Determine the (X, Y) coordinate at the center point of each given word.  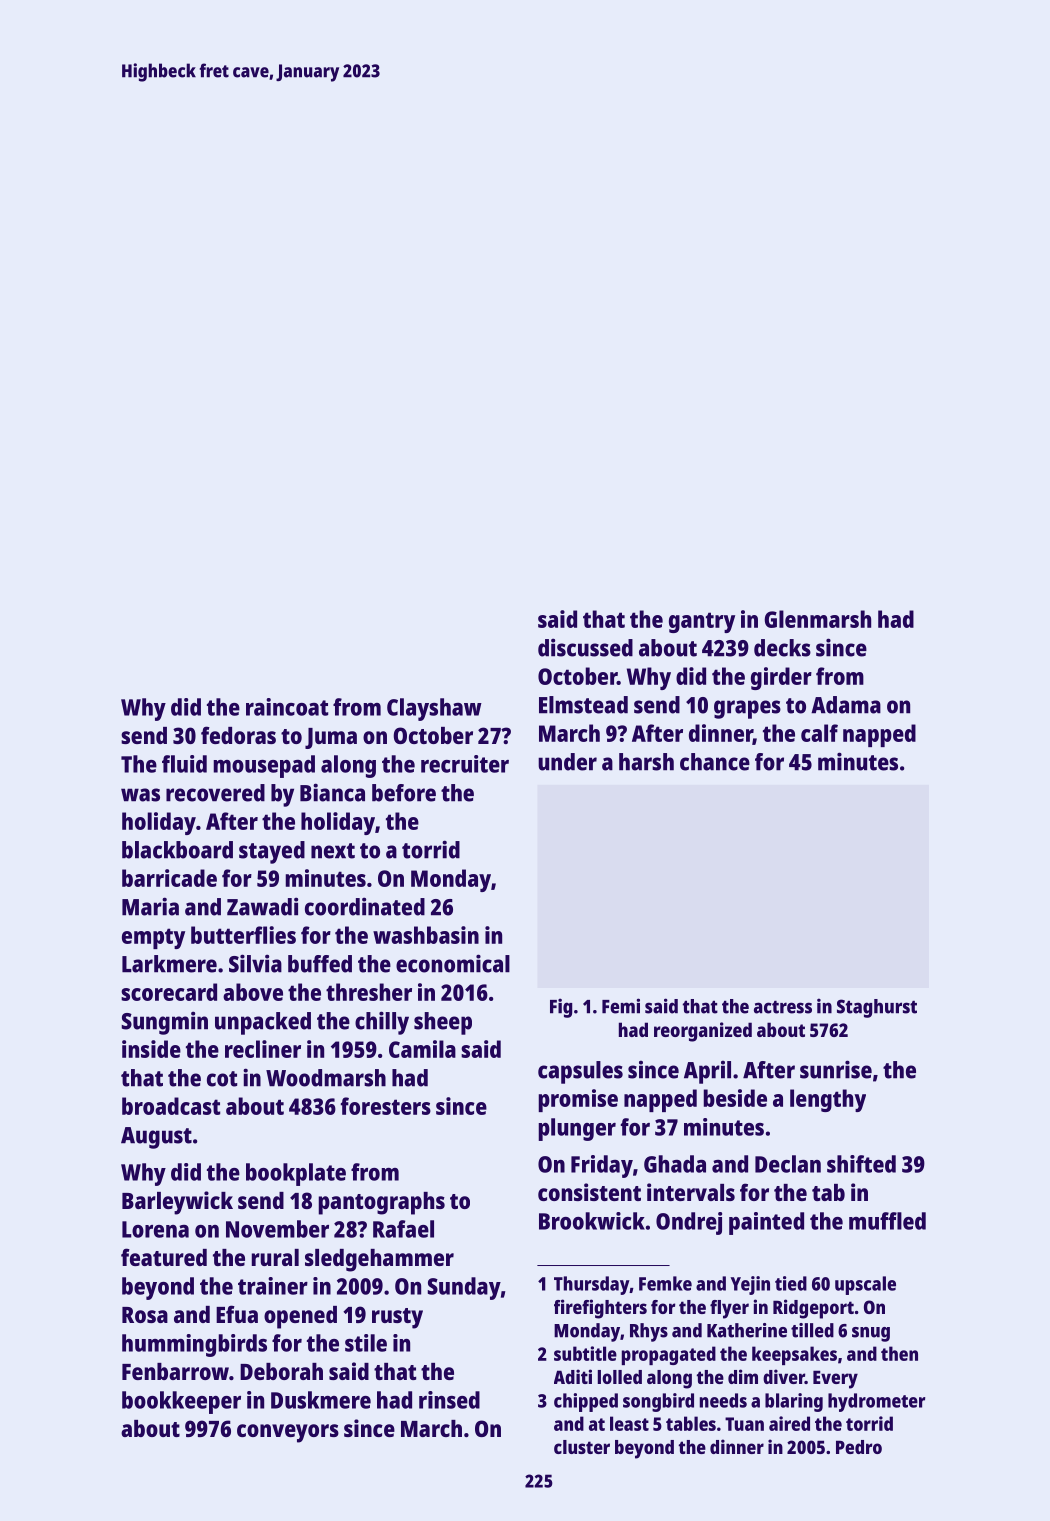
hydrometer (876, 1402)
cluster (582, 1447)
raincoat (287, 707)
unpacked (263, 1023)
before (404, 793)
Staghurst (877, 1008)
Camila (422, 1049)
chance (715, 762)
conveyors (288, 1433)
